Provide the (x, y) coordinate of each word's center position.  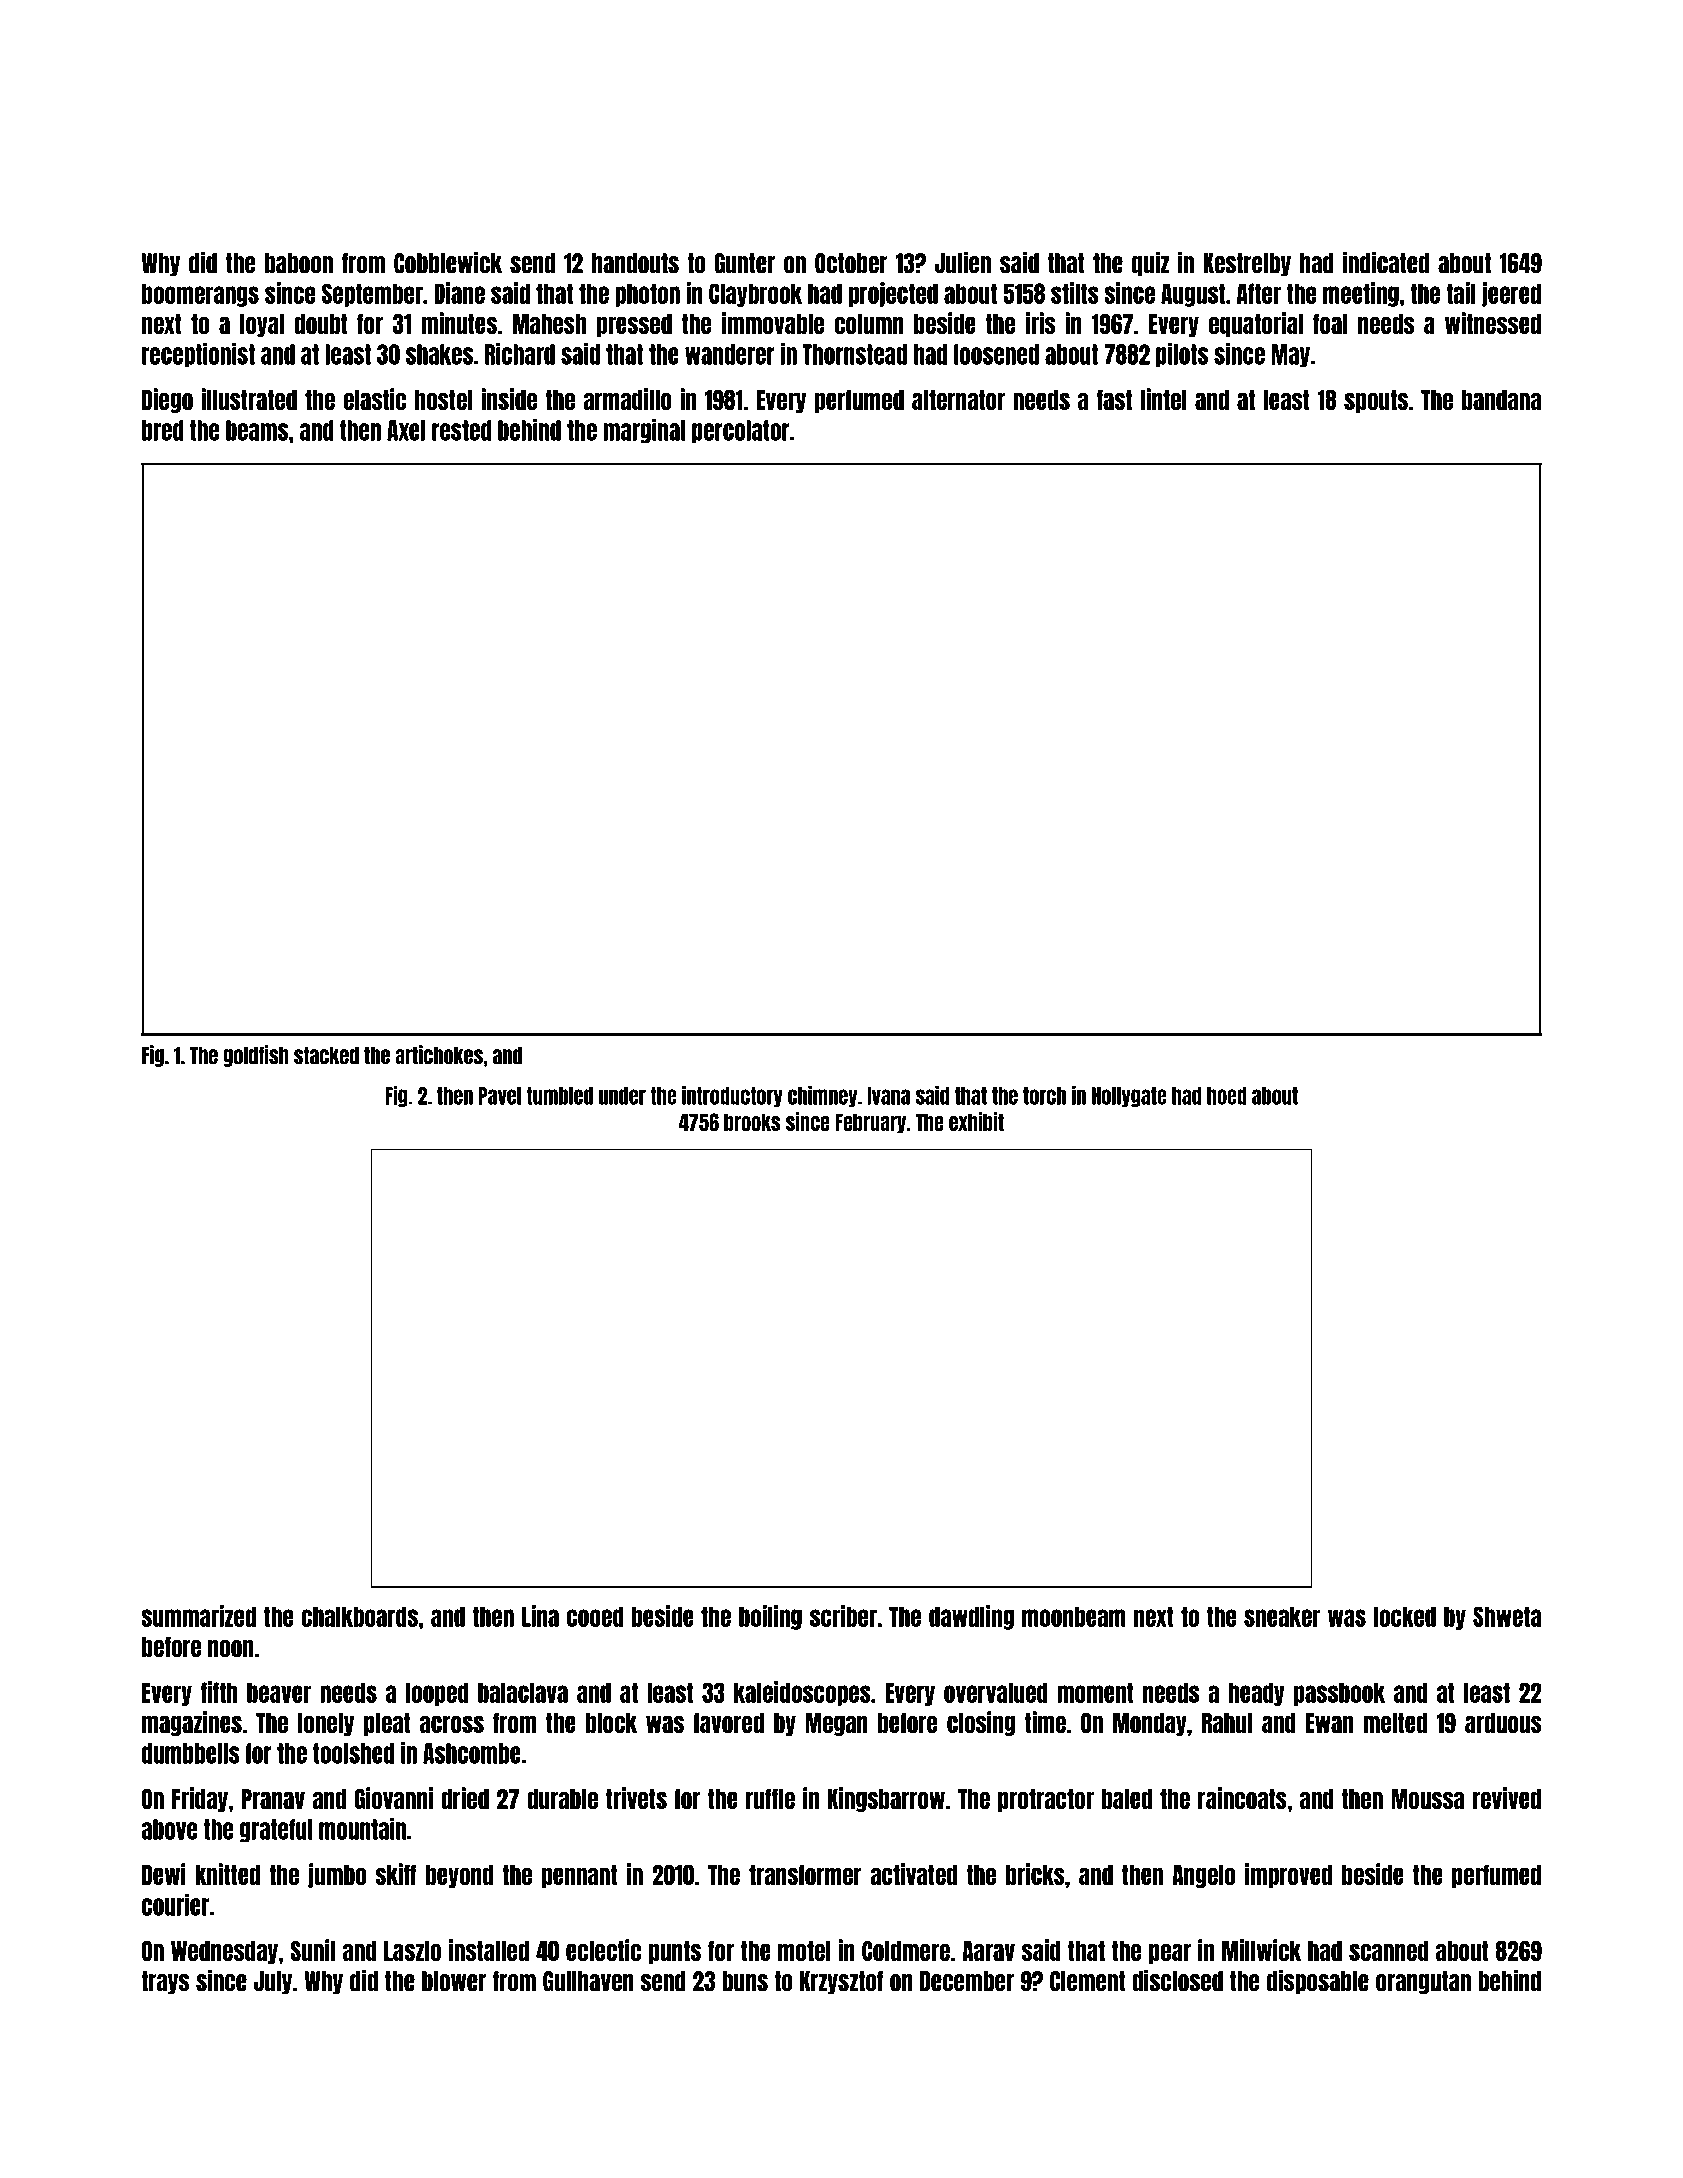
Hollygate (1129, 1097)
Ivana (888, 1096)
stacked (326, 1056)
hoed (1227, 1096)
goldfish (256, 1056)
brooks (752, 1122)
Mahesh (549, 324)
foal (1330, 323)
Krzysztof (841, 1982)
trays (165, 1982)
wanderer (730, 354)
